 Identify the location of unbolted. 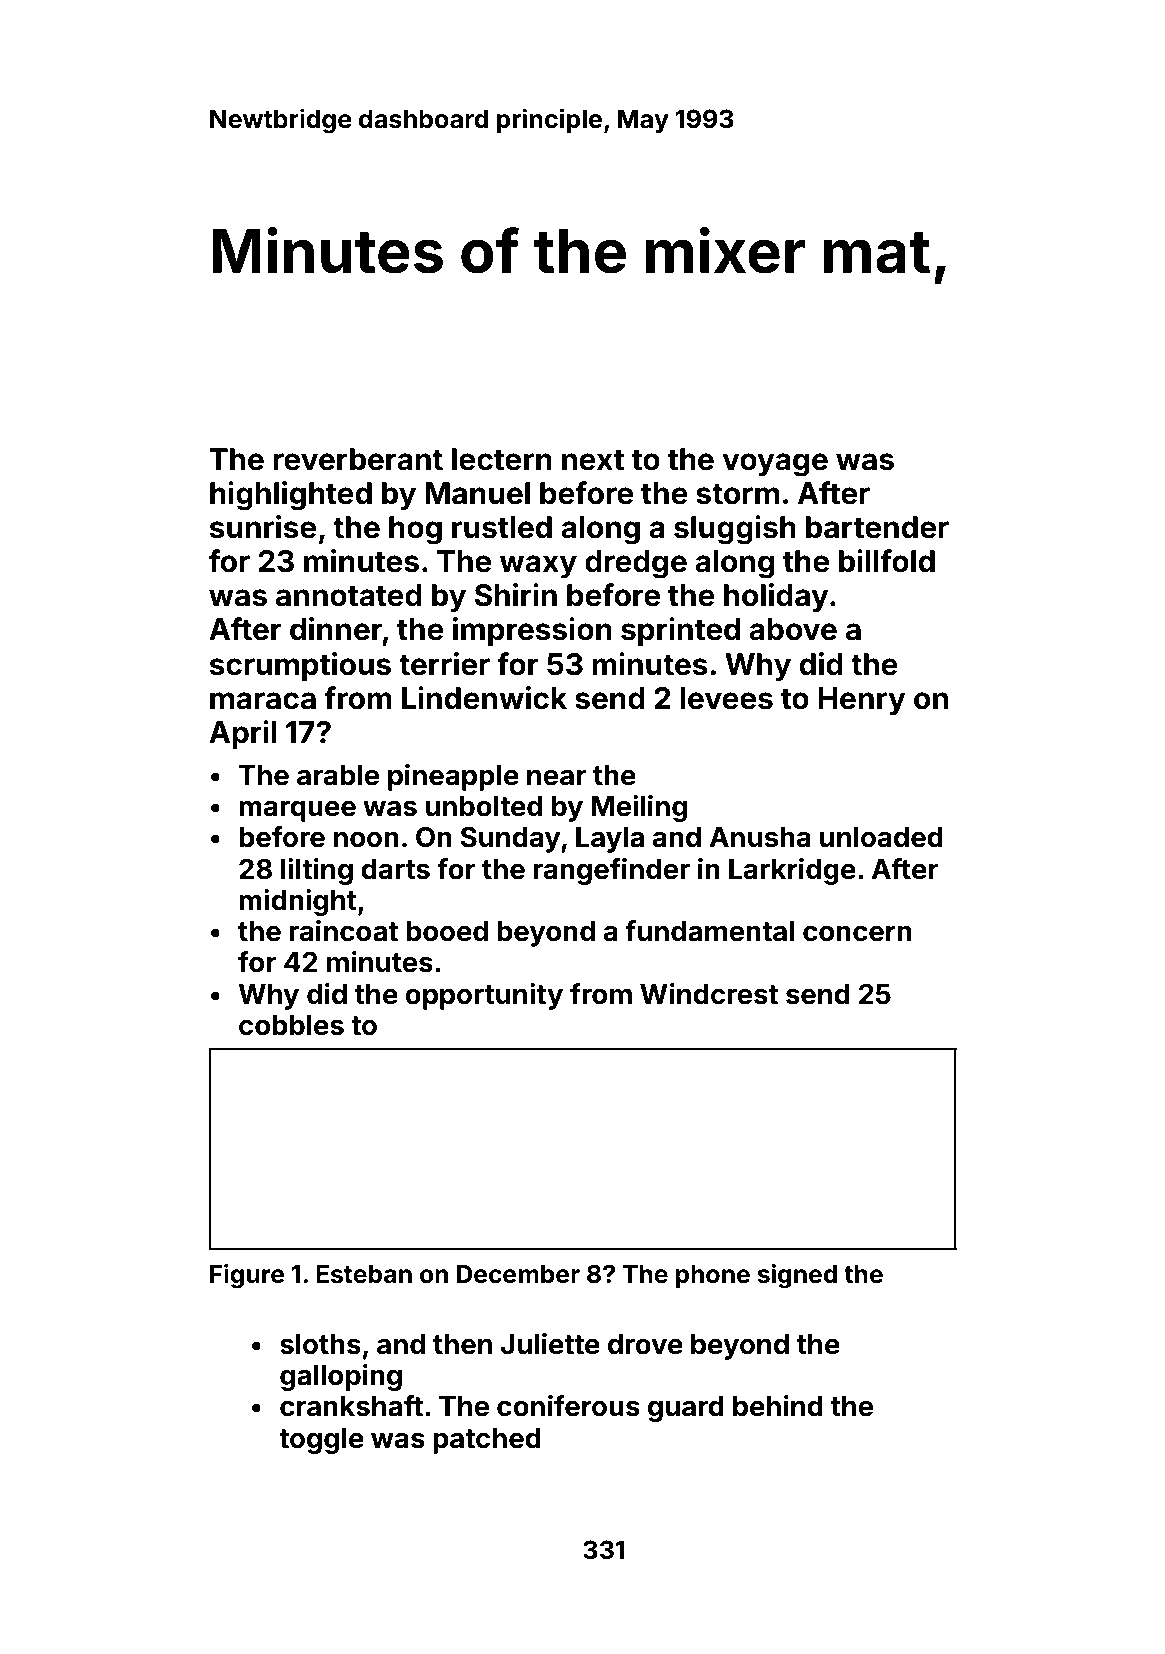
(484, 806).
